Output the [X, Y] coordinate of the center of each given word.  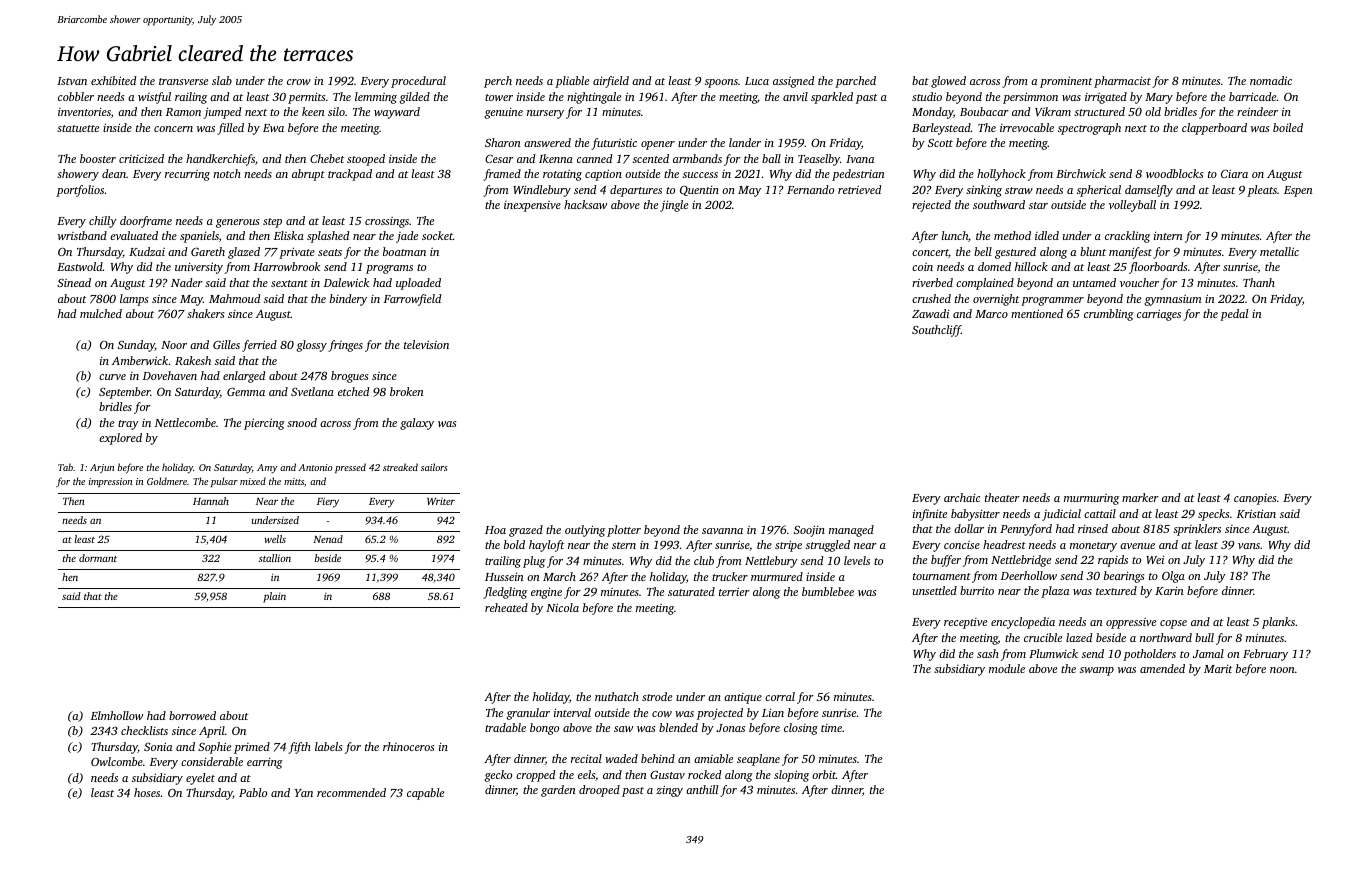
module [1007, 668]
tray [128, 425]
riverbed [932, 282]
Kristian [1256, 513]
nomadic [1271, 80]
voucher [1139, 282]
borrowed [192, 715]
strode [657, 696]
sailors [434, 467]
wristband [82, 235]
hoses [147, 792]
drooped [599, 791]
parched [855, 82]
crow [299, 82]
